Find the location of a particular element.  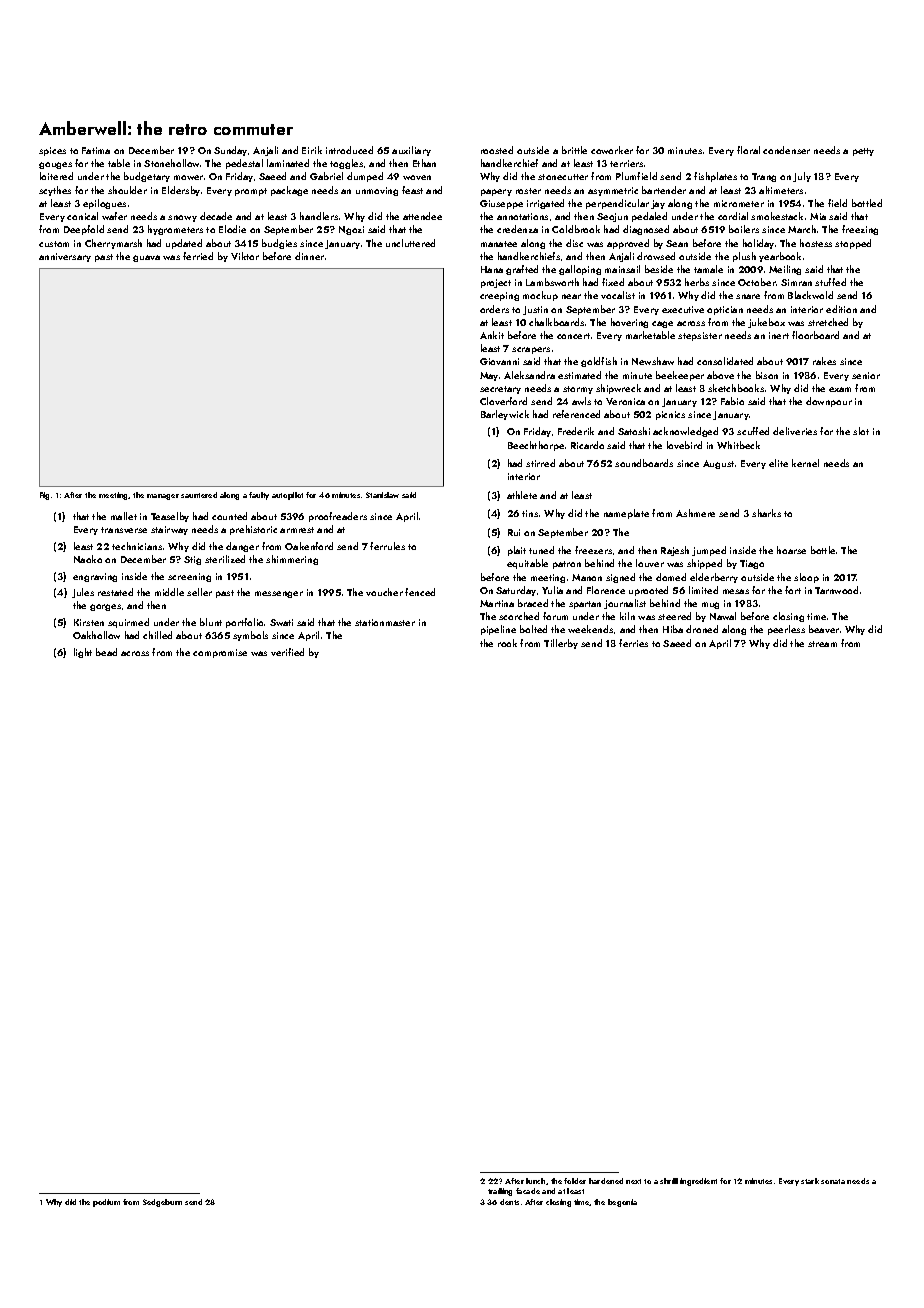

edition is located at coordinates (841, 309).
